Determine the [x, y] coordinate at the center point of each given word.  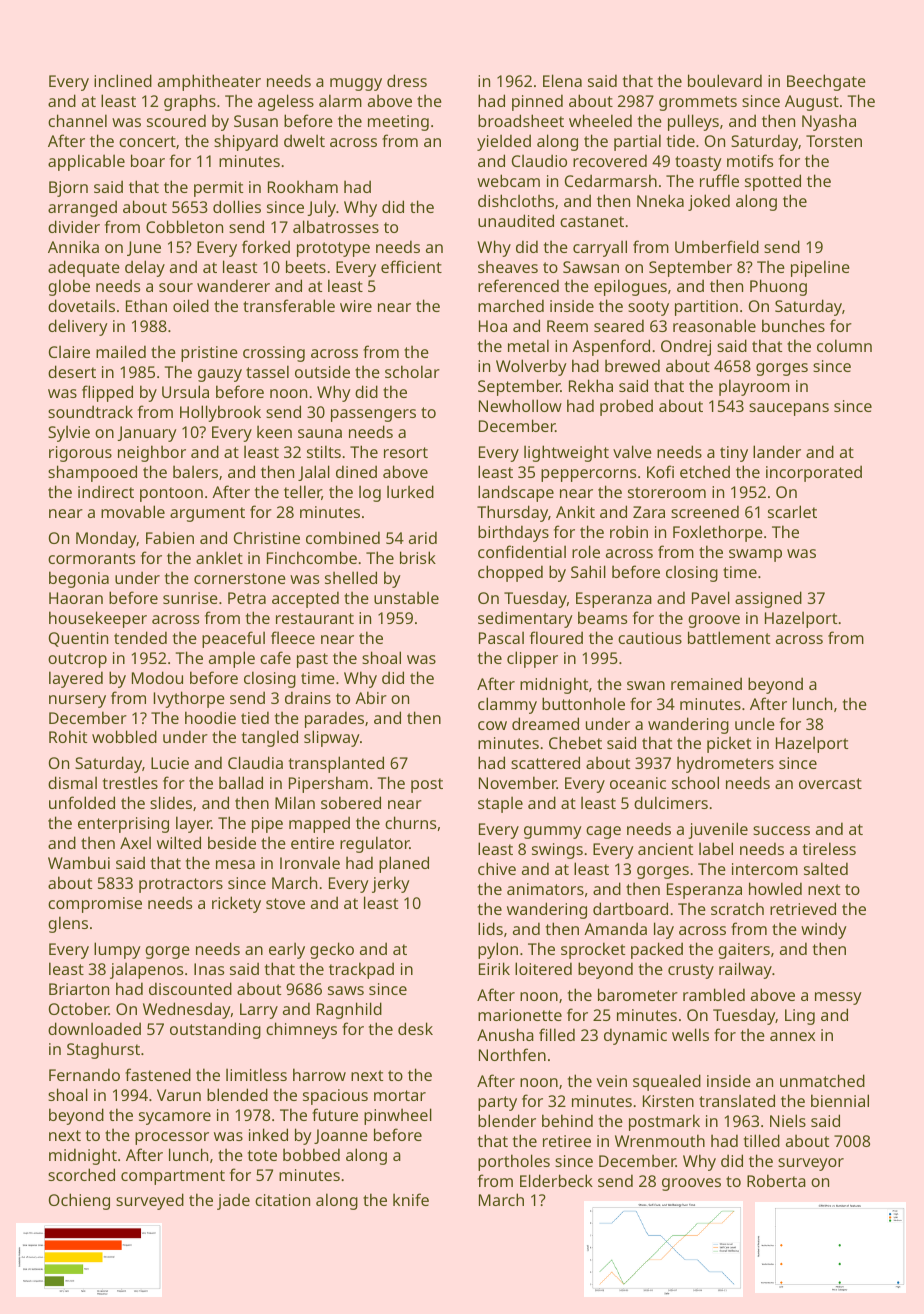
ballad [241, 782]
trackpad [361, 970]
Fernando [84, 1074]
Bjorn [68, 189]
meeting [398, 123]
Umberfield [717, 246]
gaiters [744, 951]
